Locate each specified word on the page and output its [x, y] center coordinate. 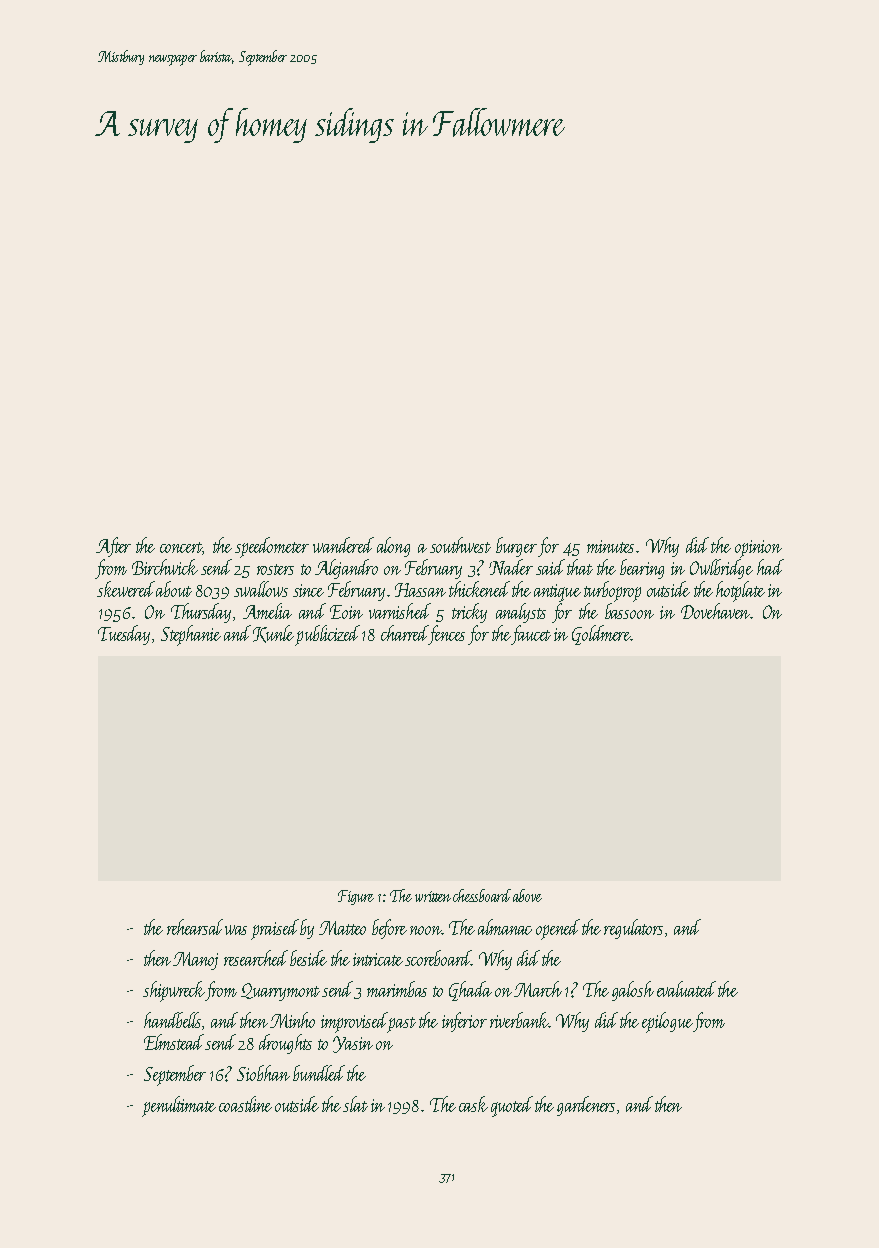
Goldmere [601, 635]
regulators [633, 929]
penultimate [179, 1106]
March [538, 989]
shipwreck [174, 991]
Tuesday [124, 635]
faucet [531, 635]
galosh [633, 991]
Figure [356, 897]
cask [473, 1104]
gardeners [586, 1106]
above [527, 895]
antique [557, 593]
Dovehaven [715, 611]
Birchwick [165, 567]
